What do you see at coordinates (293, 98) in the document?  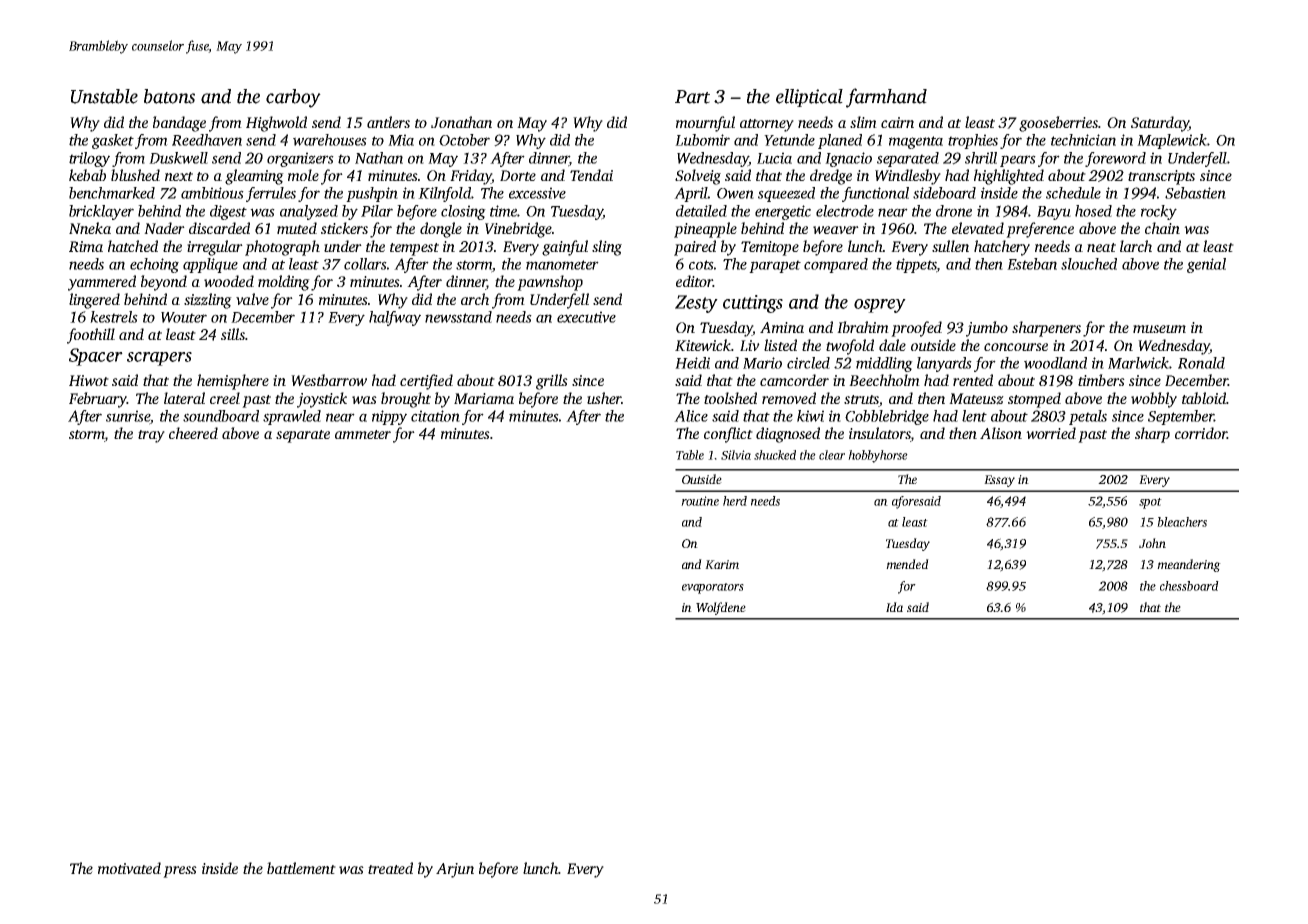 I see `carboy` at bounding box center [293, 98].
